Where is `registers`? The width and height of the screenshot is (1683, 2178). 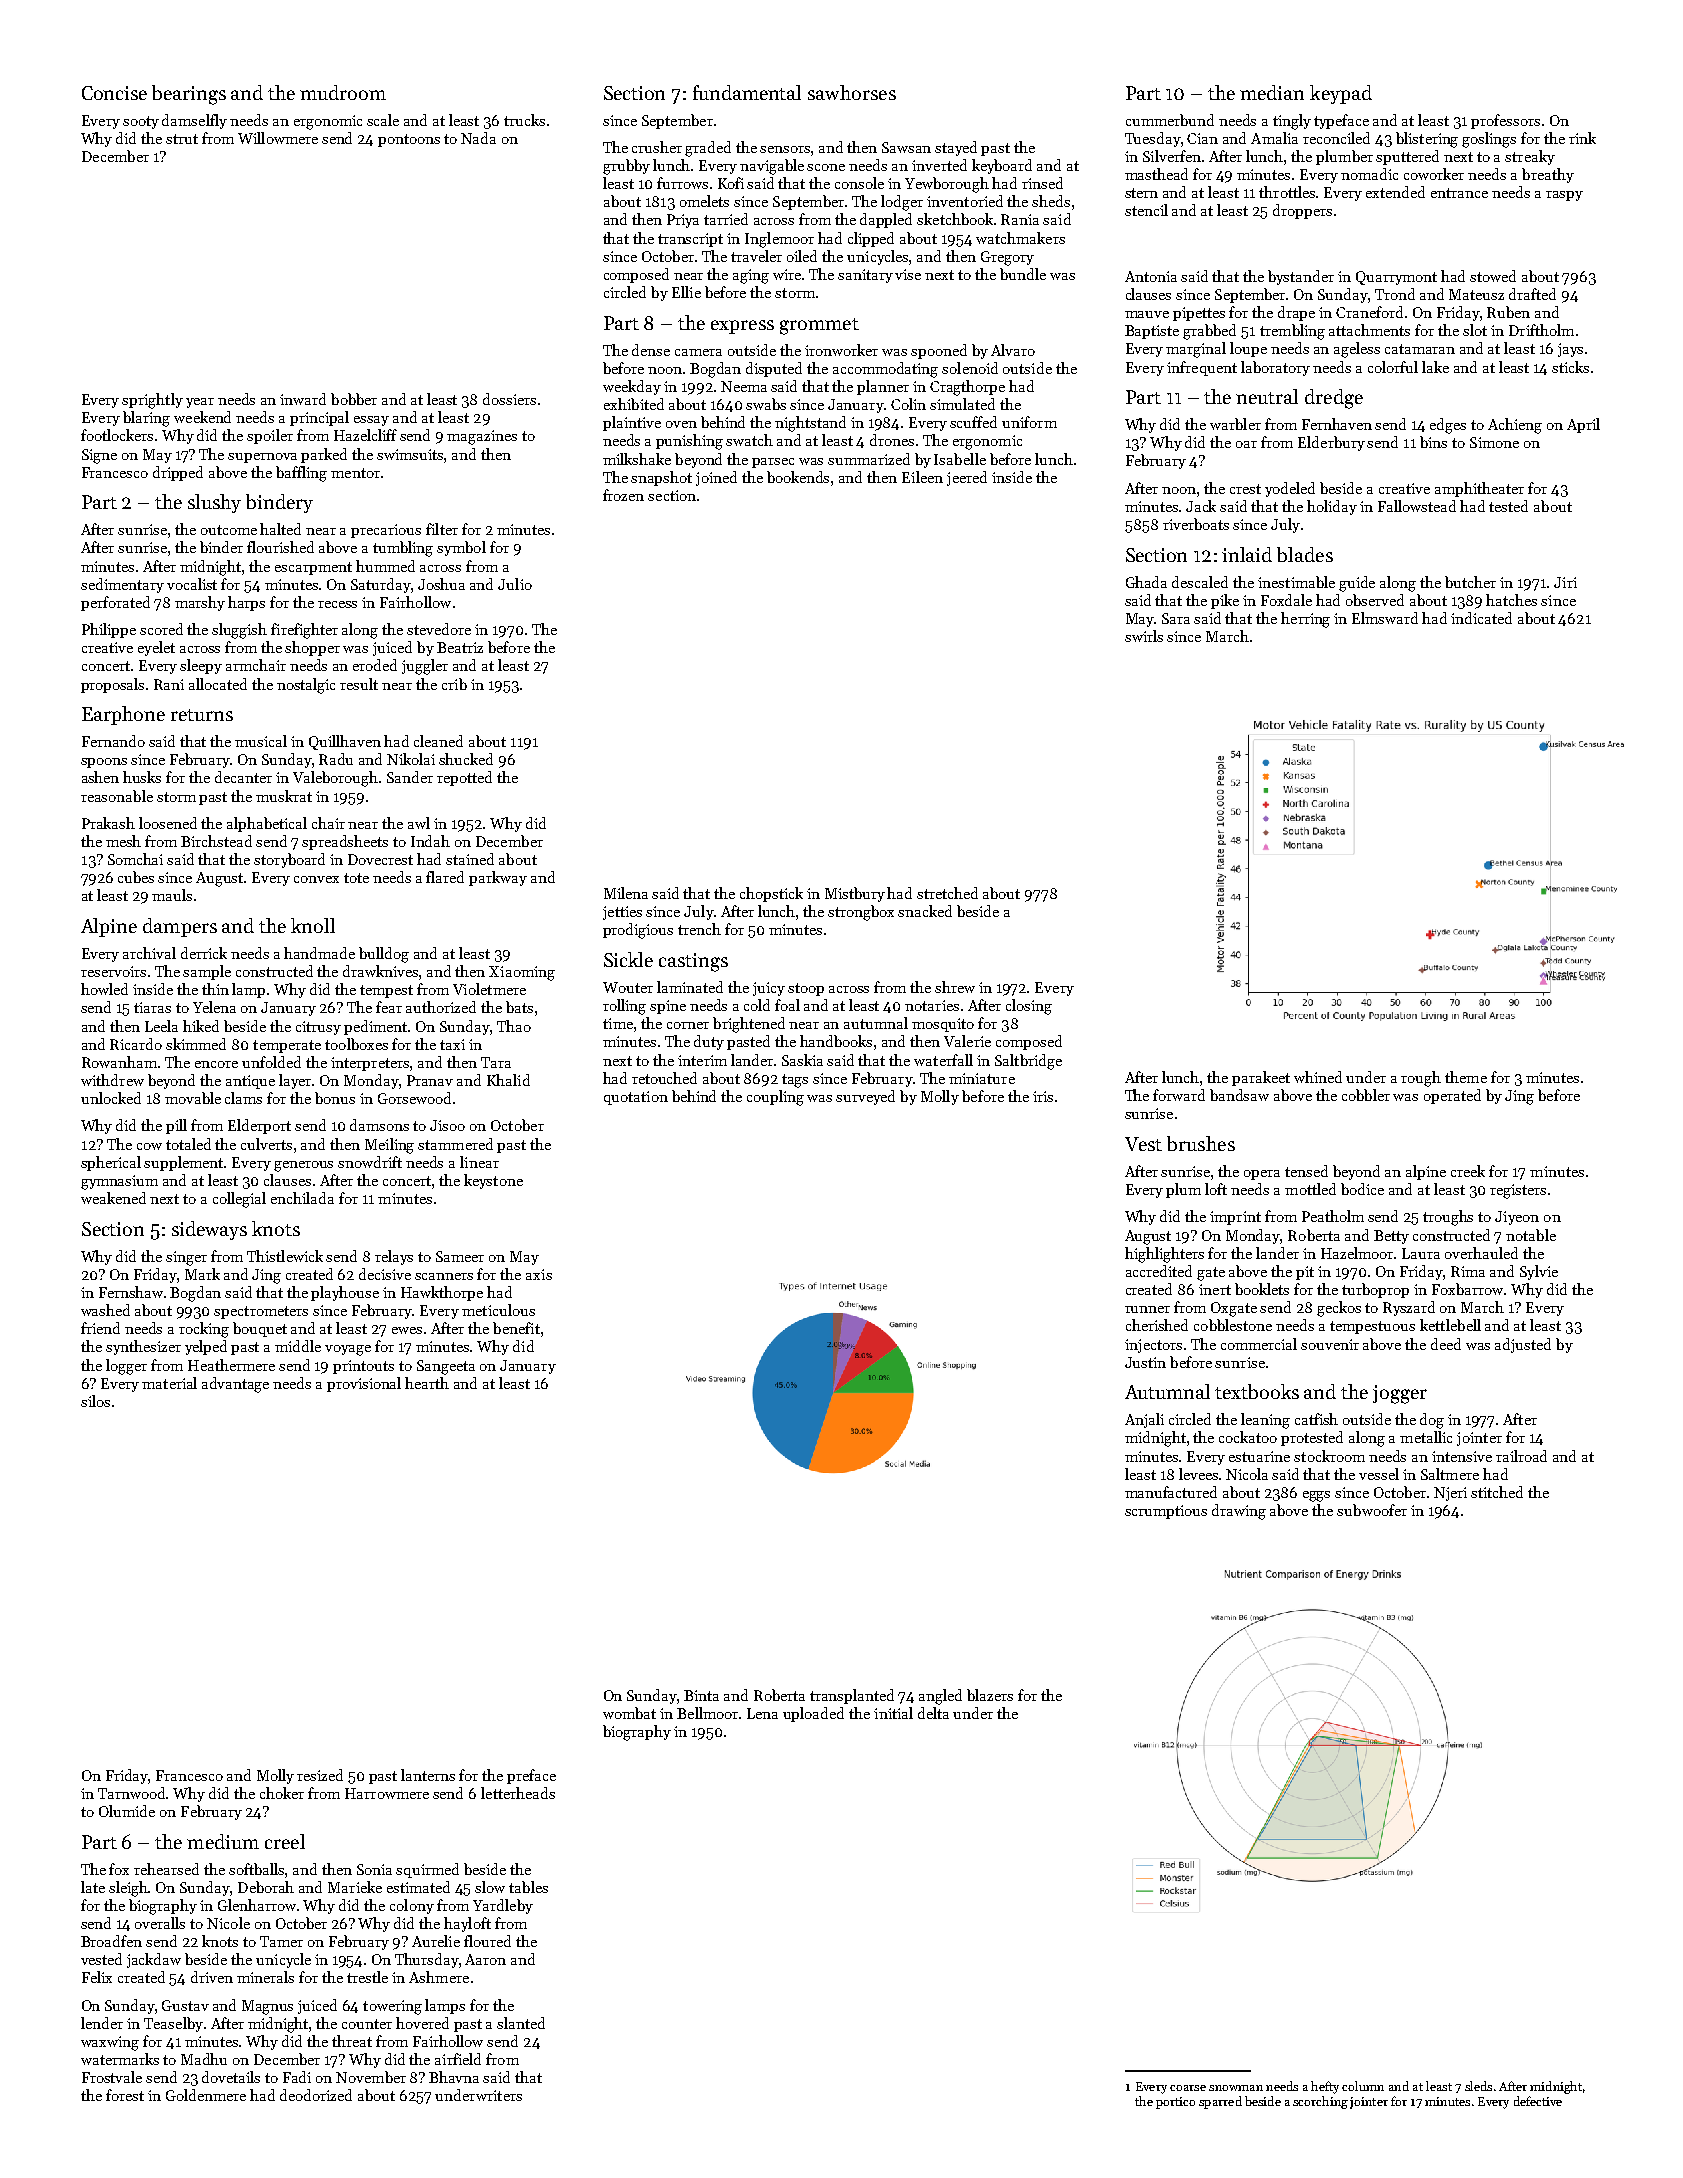 registers is located at coordinates (1518, 1191).
